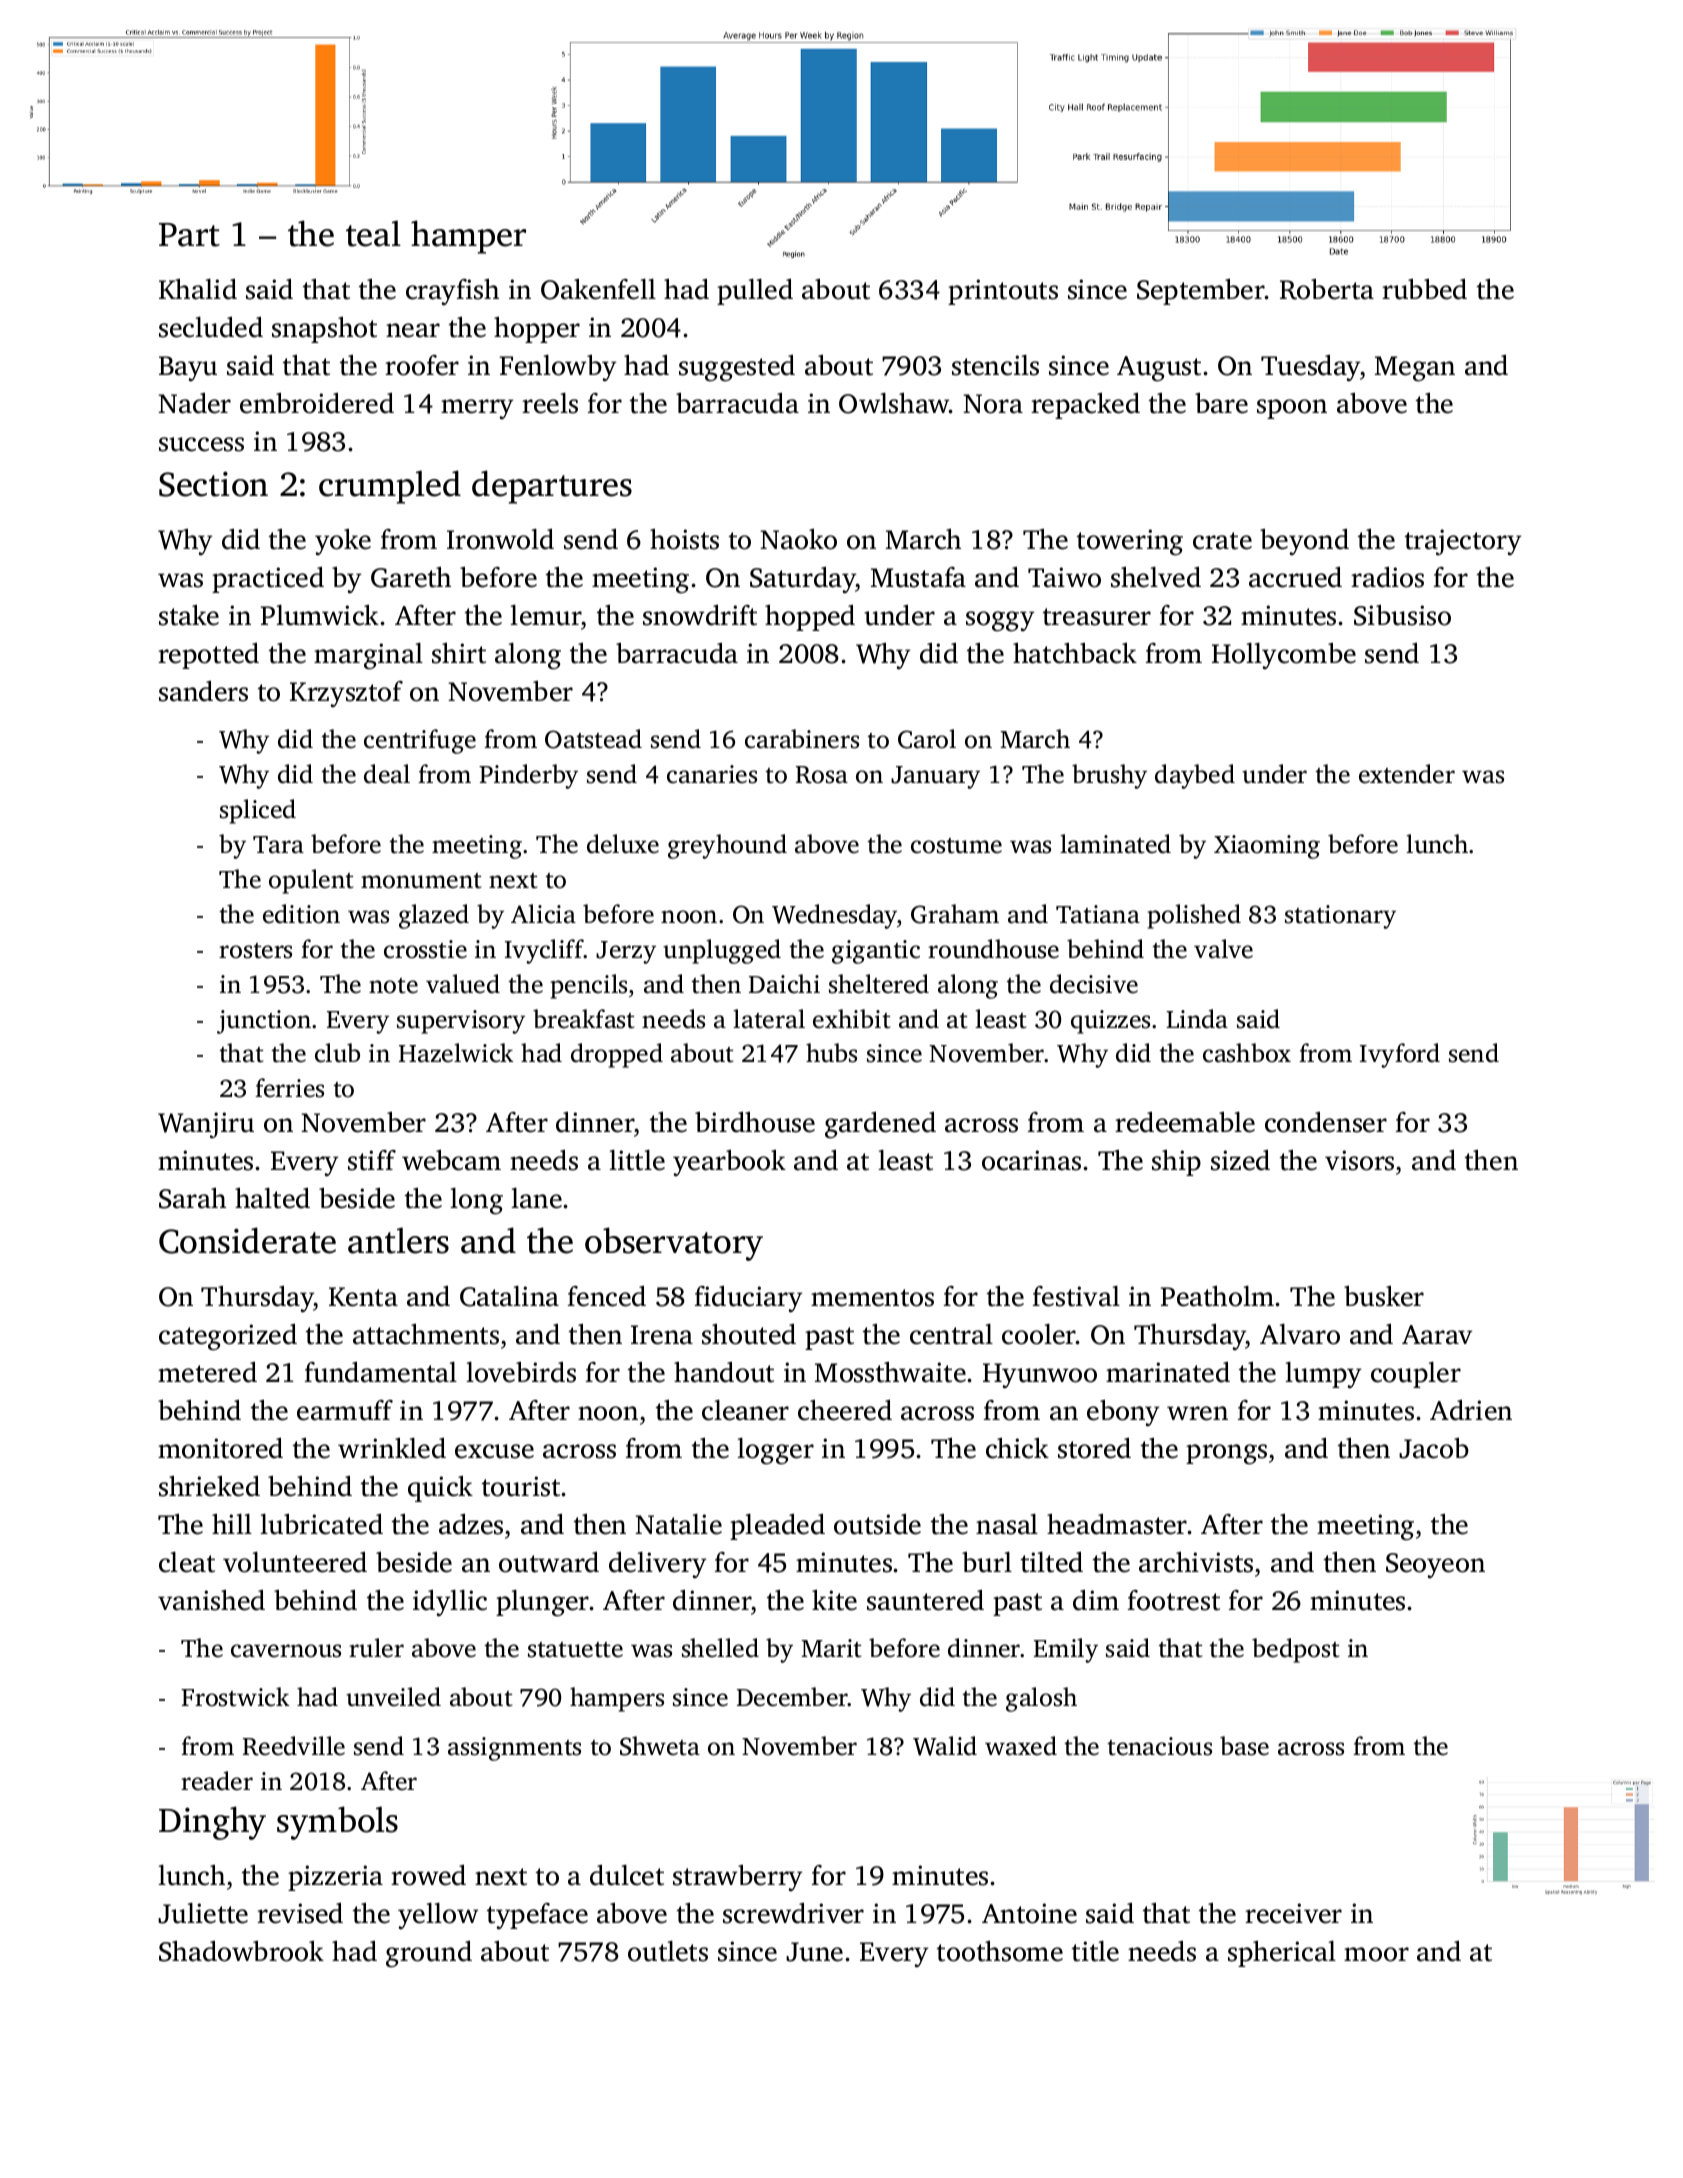 The image size is (1683, 2178). I want to click on busker, so click(1384, 1296).
